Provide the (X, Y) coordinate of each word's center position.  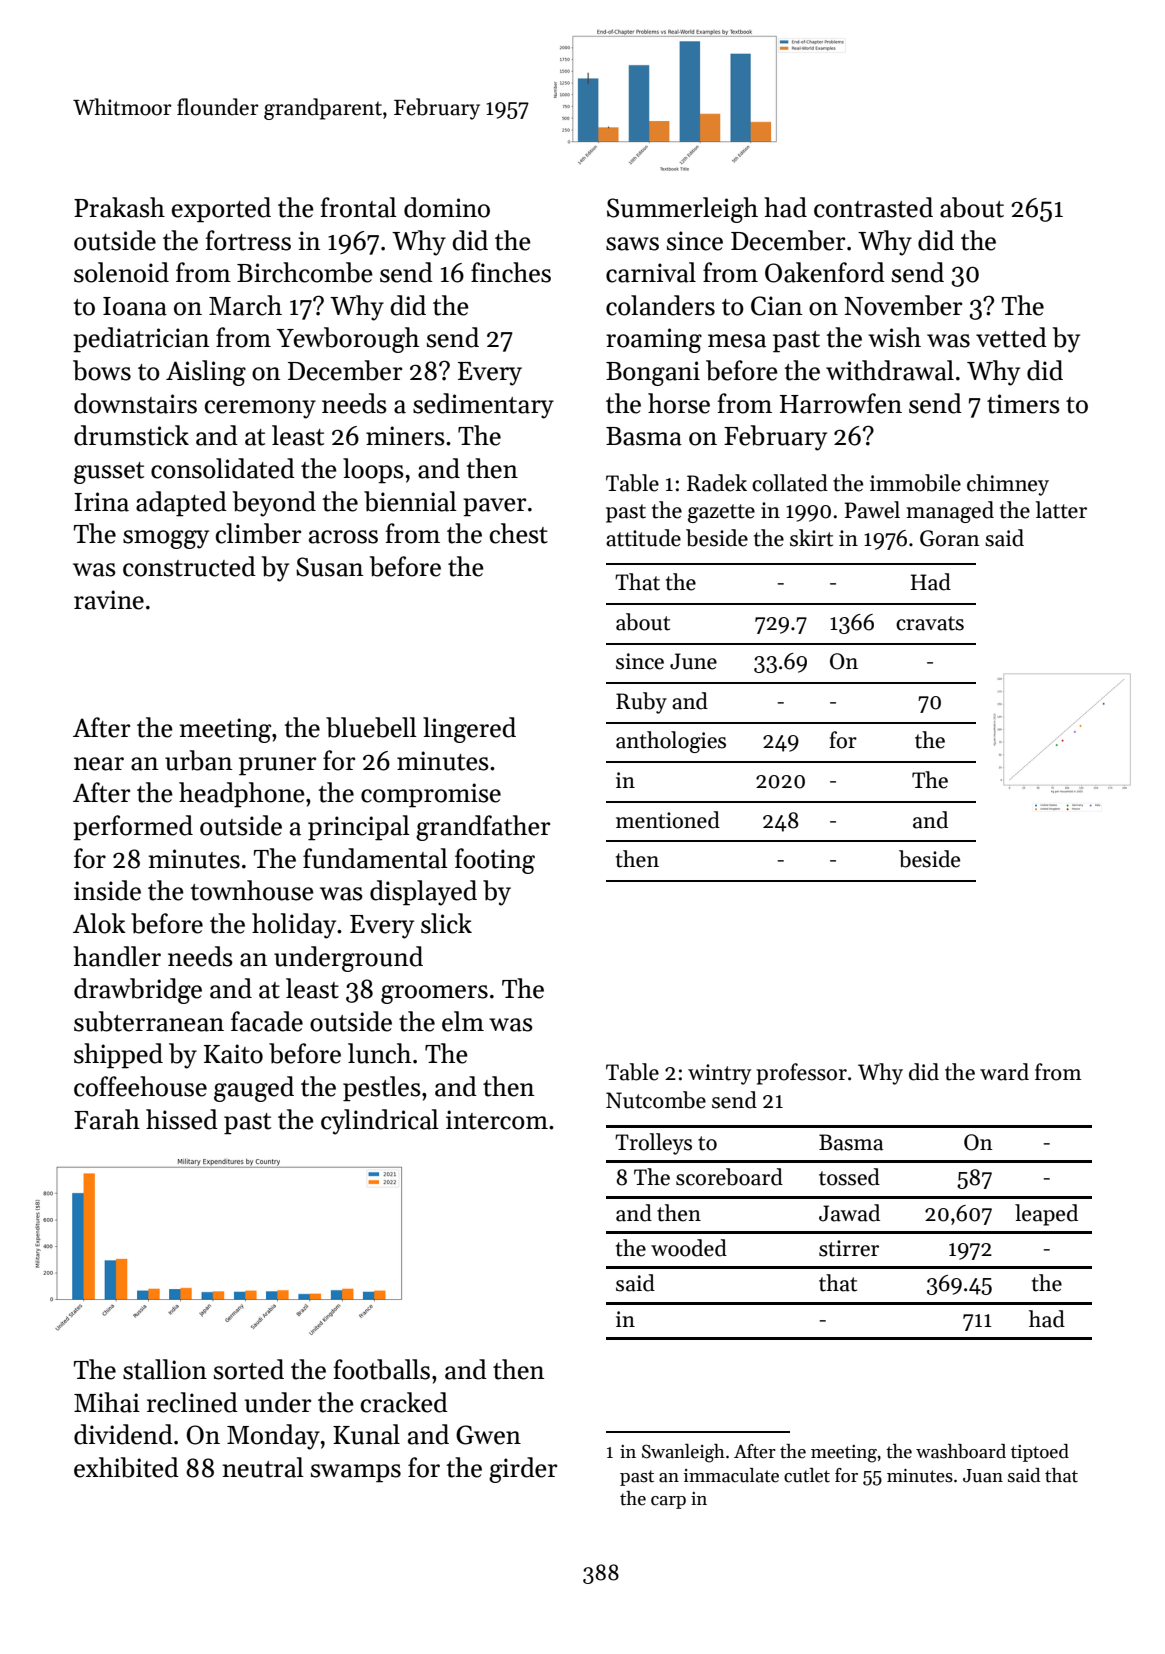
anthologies (671, 742)
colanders (660, 305)
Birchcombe (305, 272)
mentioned (668, 820)
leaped (1046, 1215)
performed (133, 828)
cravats (930, 623)
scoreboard (729, 1177)
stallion (165, 1369)
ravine (109, 600)
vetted (1011, 337)
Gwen (488, 1435)
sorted (249, 1369)
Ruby (641, 703)
